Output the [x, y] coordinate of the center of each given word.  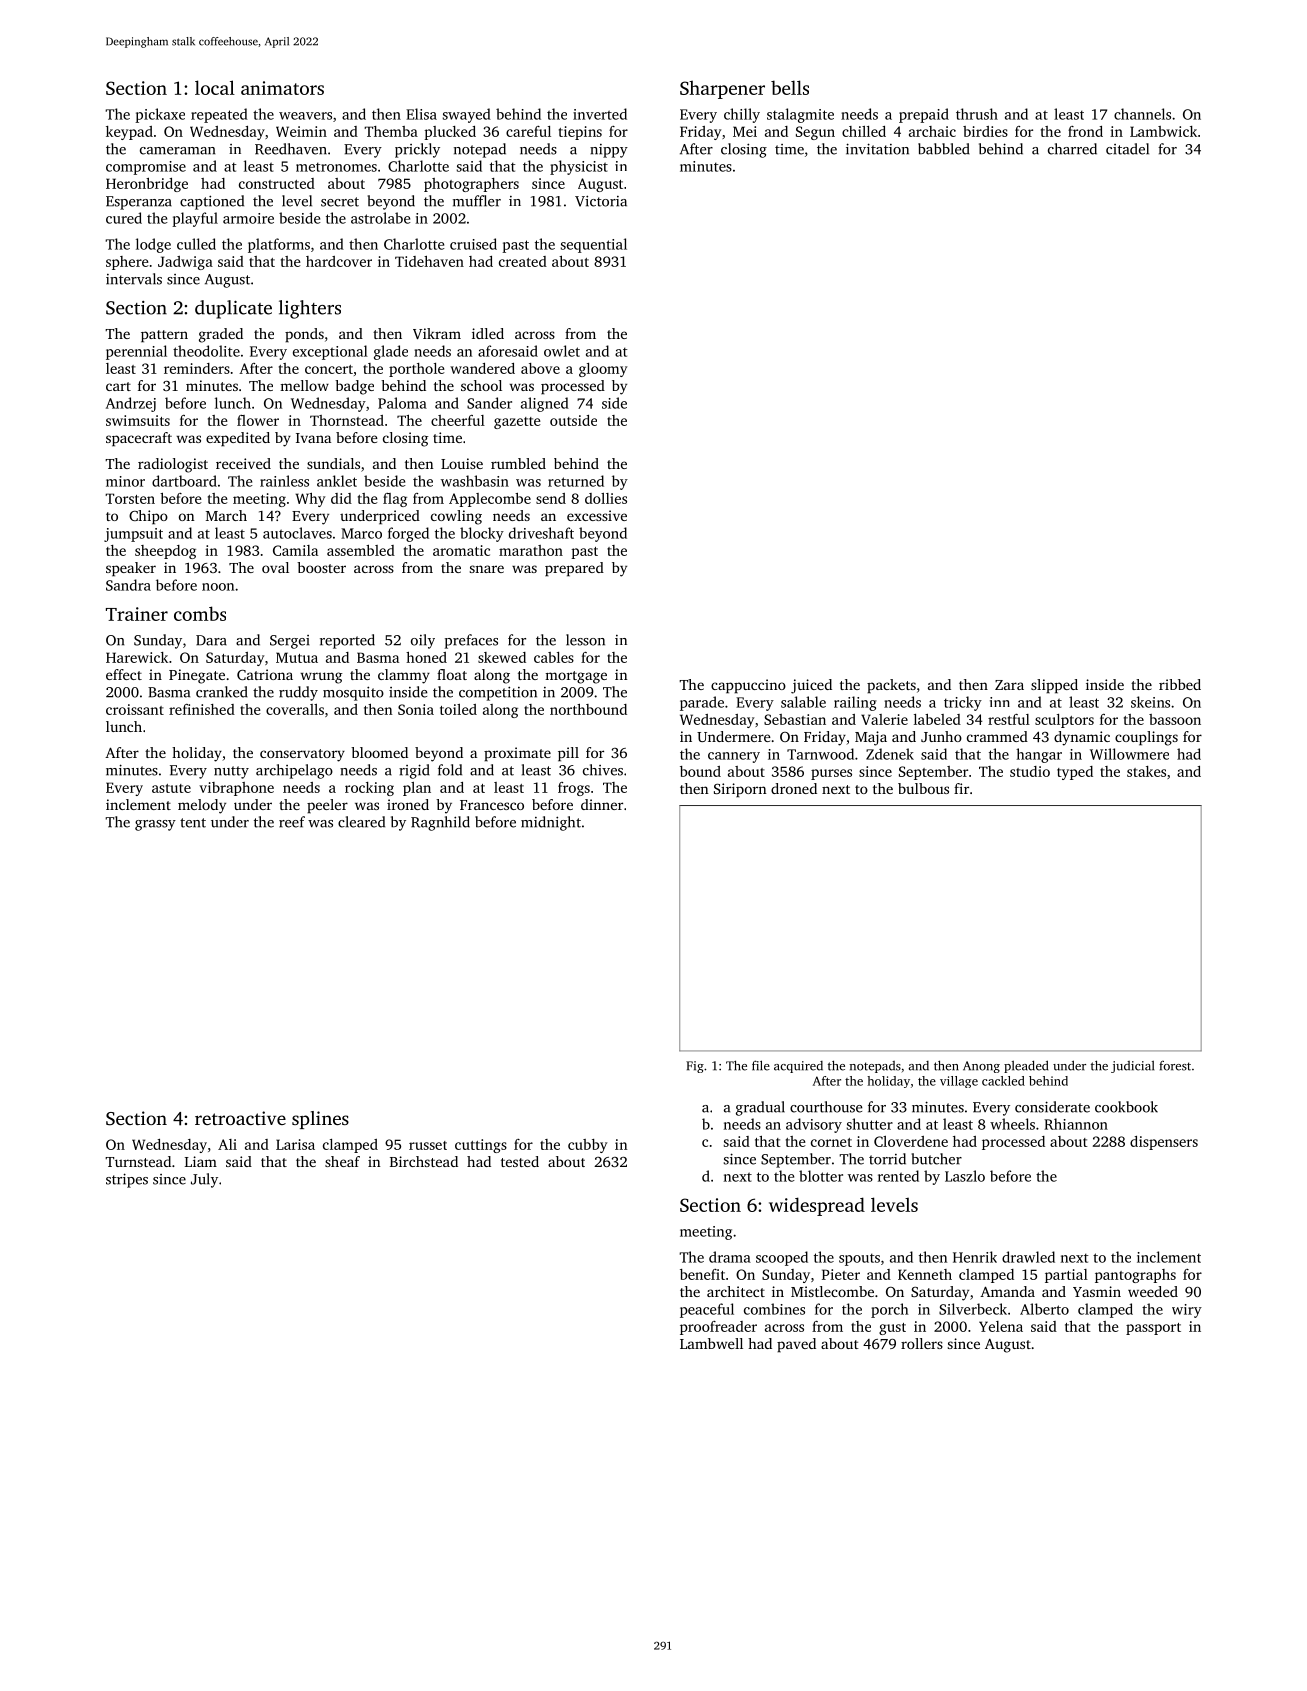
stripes [127, 1180]
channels [1142, 114]
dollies [606, 498]
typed [1075, 773]
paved [796, 1345]
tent [193, 823]
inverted [600, 114]
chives [603, 770]
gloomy [603, 370]
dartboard [184, 481]
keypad [129, 133]
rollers [922, 1343]
